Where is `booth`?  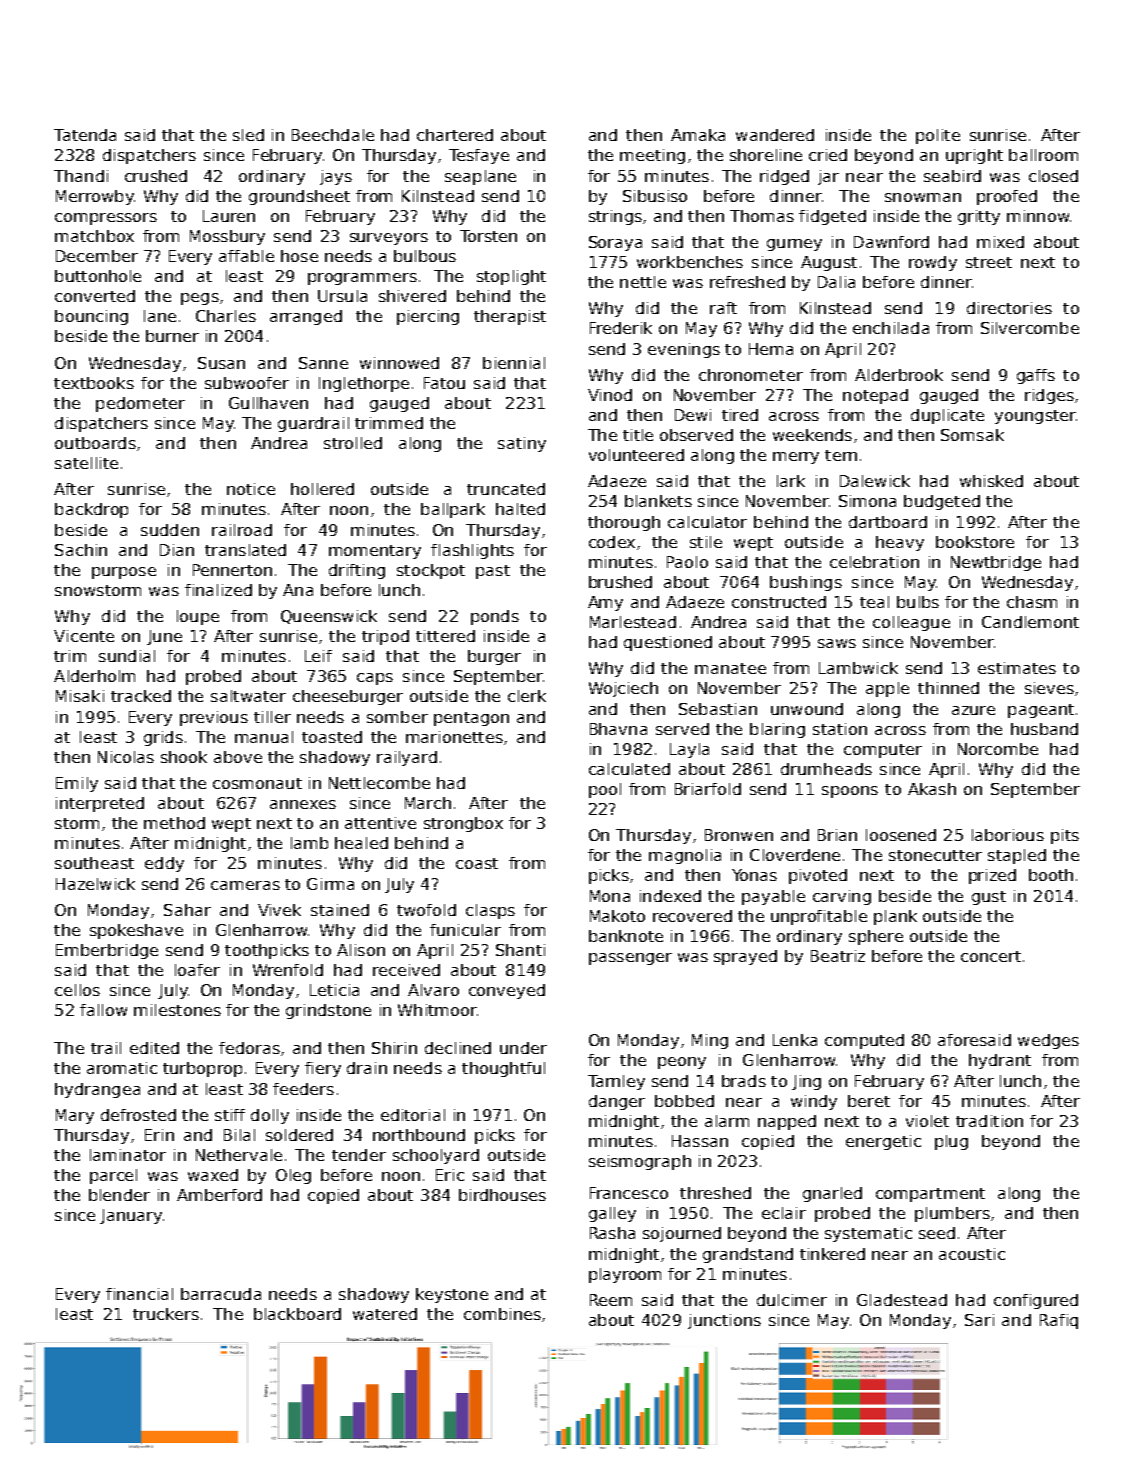
booth is located at coordinates (1051, 875).
